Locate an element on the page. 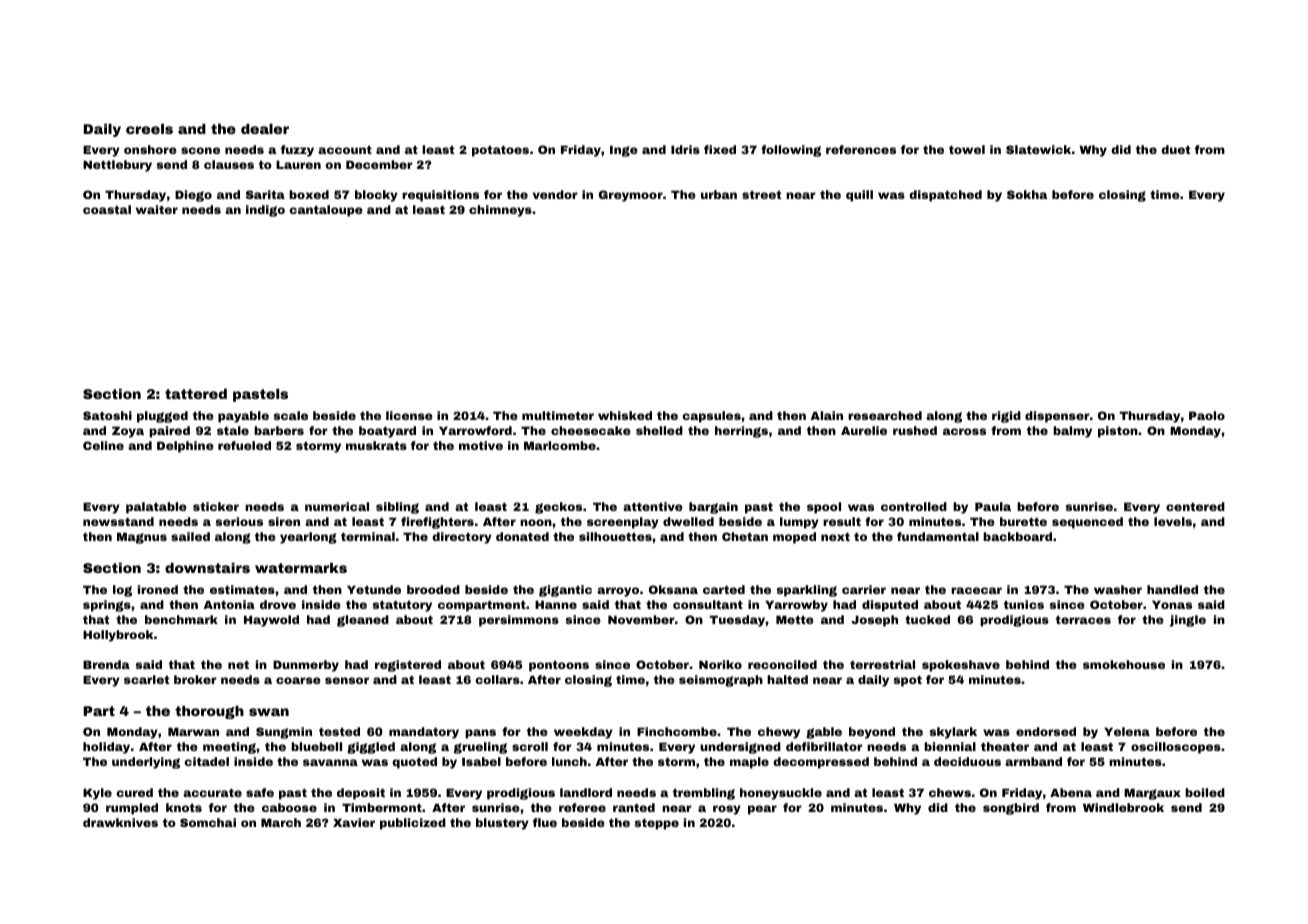  sticker is located at coordinates (216, 506).
